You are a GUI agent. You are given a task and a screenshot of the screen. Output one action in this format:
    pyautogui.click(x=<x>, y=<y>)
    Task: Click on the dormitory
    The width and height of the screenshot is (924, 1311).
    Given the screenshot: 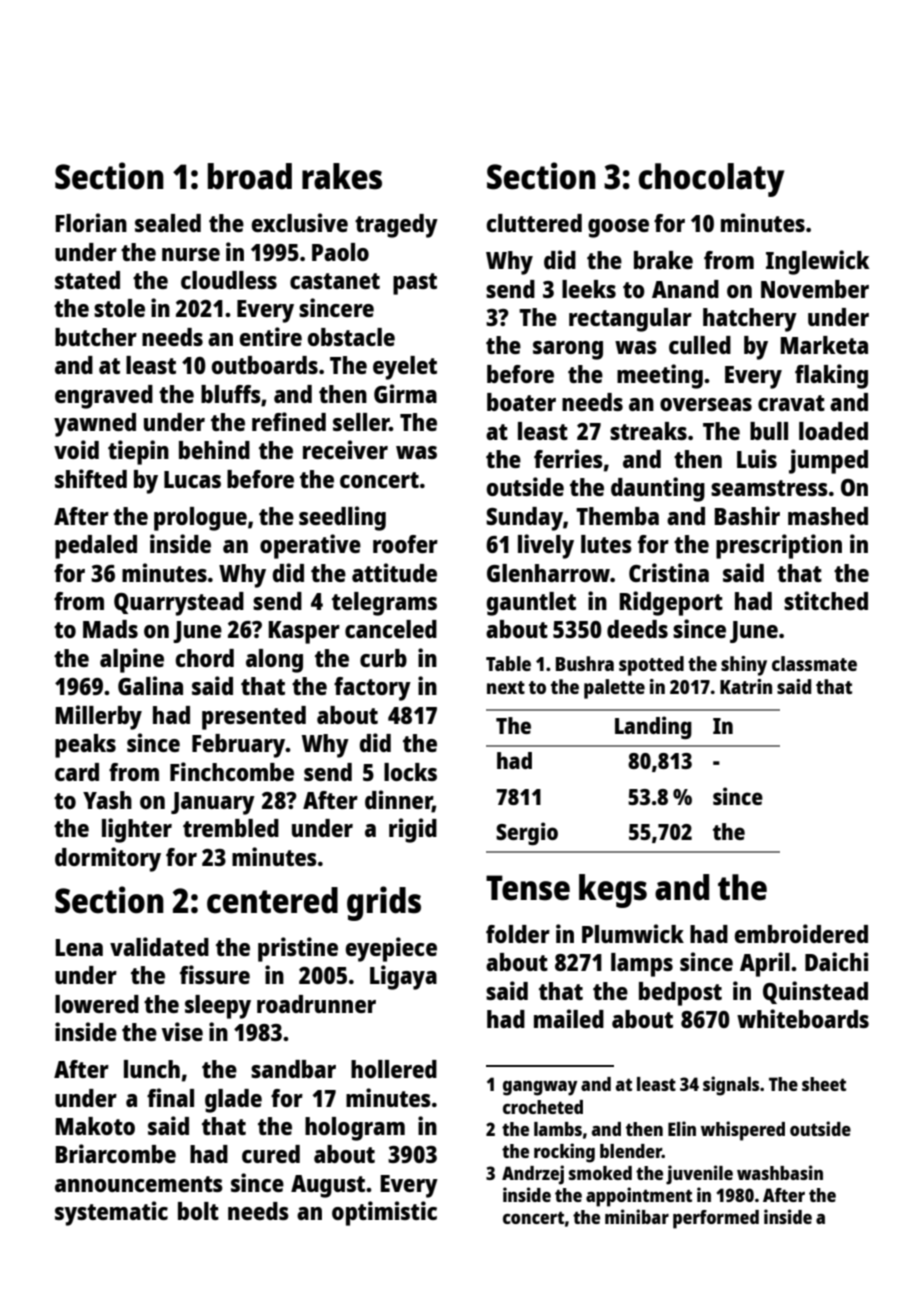 What is the action you would take?
    pyautogui.click(x=108, y=859)
